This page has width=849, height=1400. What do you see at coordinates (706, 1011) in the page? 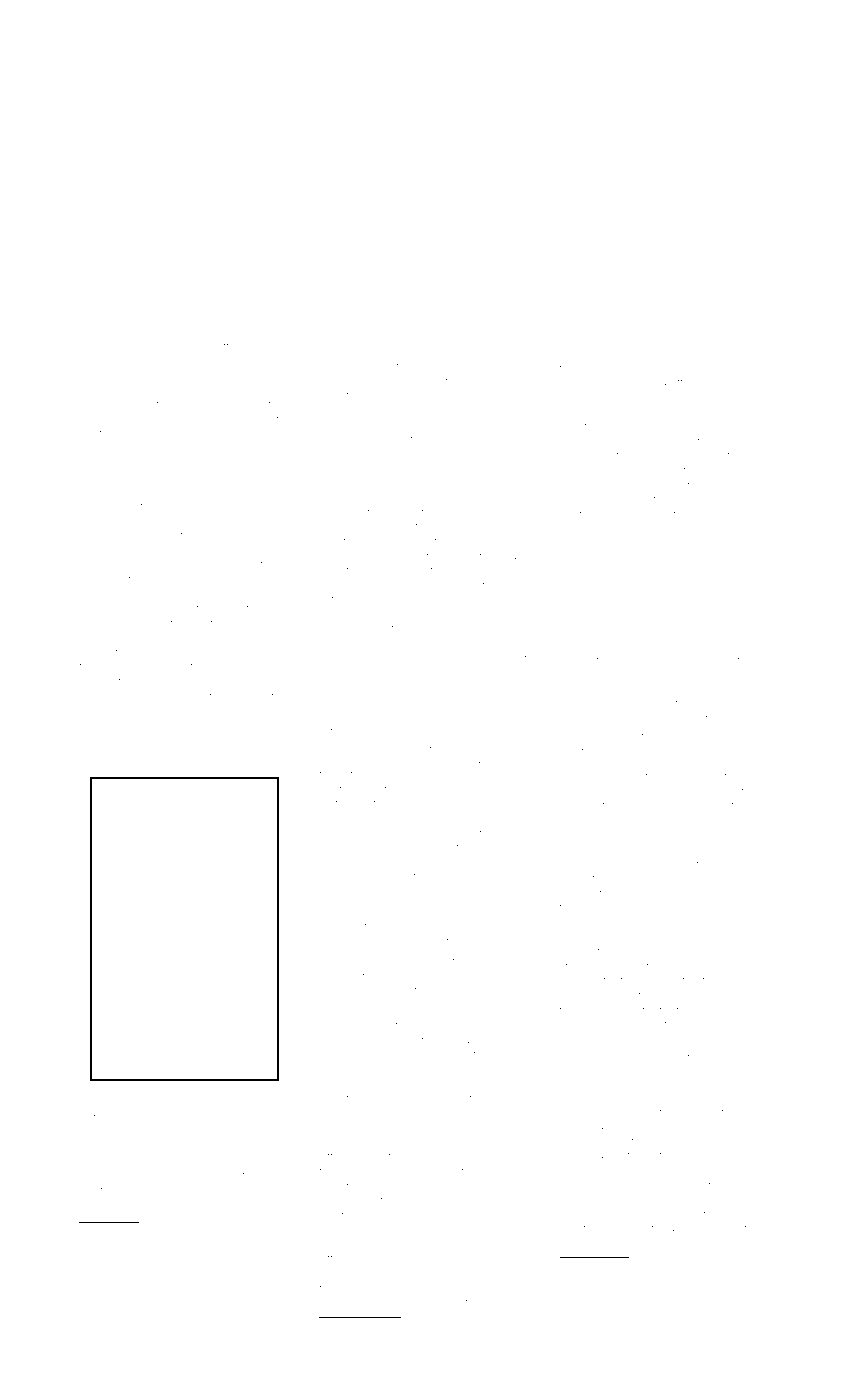
I see `dozed` at bounding box center [706, 1011].
